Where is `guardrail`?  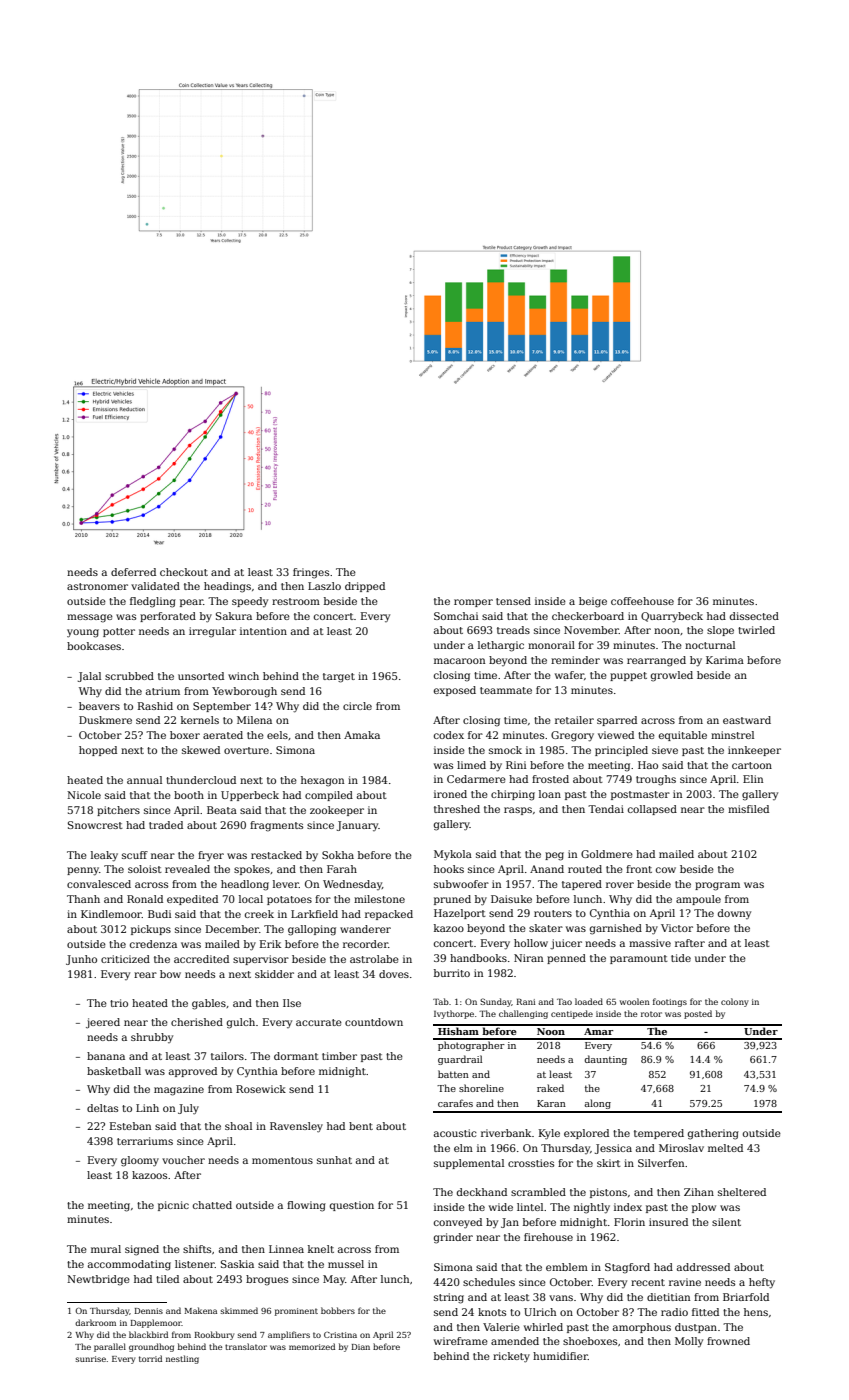
guardrail is located at coordinates (460, 1060).
